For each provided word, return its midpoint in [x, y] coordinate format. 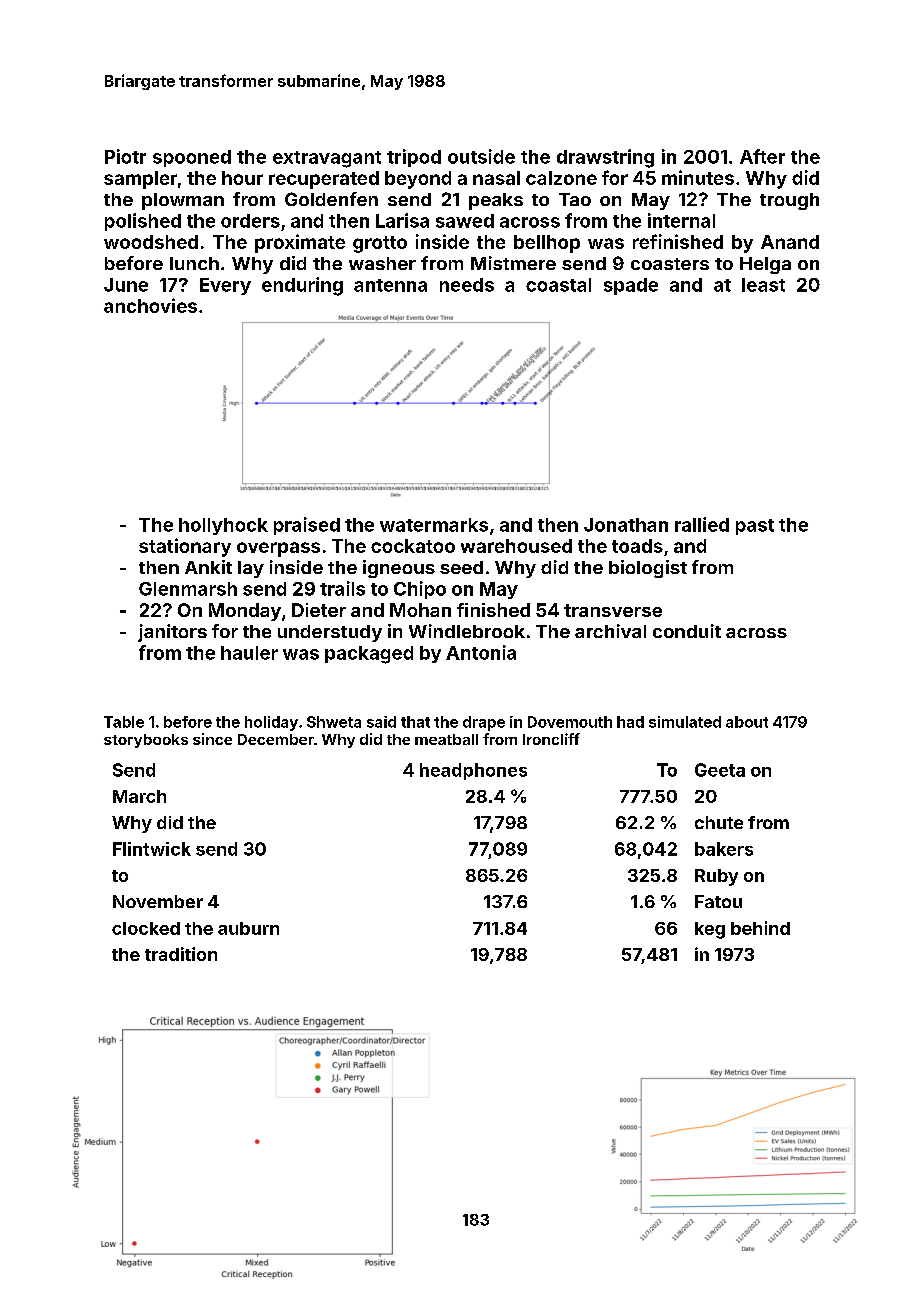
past [755, 527]
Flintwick [152, 849]
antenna [390, 285]
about [747, 722]
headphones [473, 771]
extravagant [327, 159]
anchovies [150, 305]
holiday [271, 723]
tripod [414, 158]
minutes [698, 177]
